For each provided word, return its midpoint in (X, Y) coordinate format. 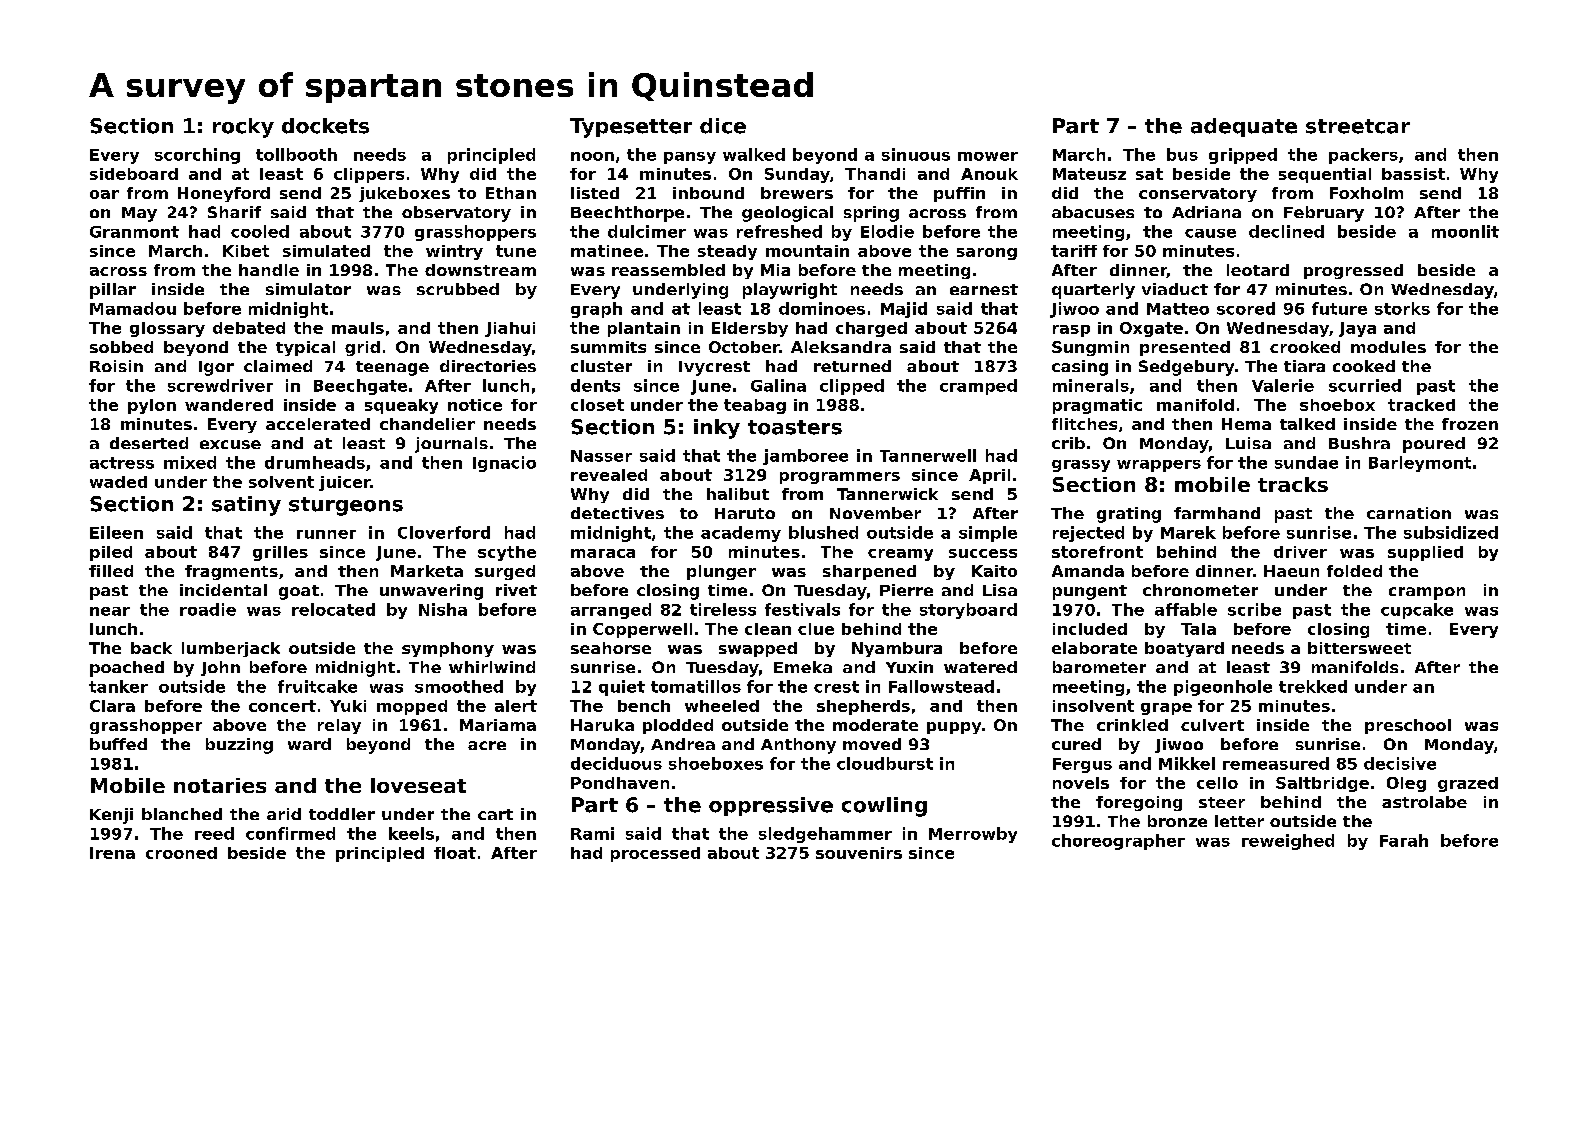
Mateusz (1089, 174)
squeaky (401, 406)
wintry (454, 252)
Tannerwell (928, 455)
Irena (112, 853)
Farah (1404, 840)
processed (655, 854)
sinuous (916, 154)
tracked (1421, 405)
